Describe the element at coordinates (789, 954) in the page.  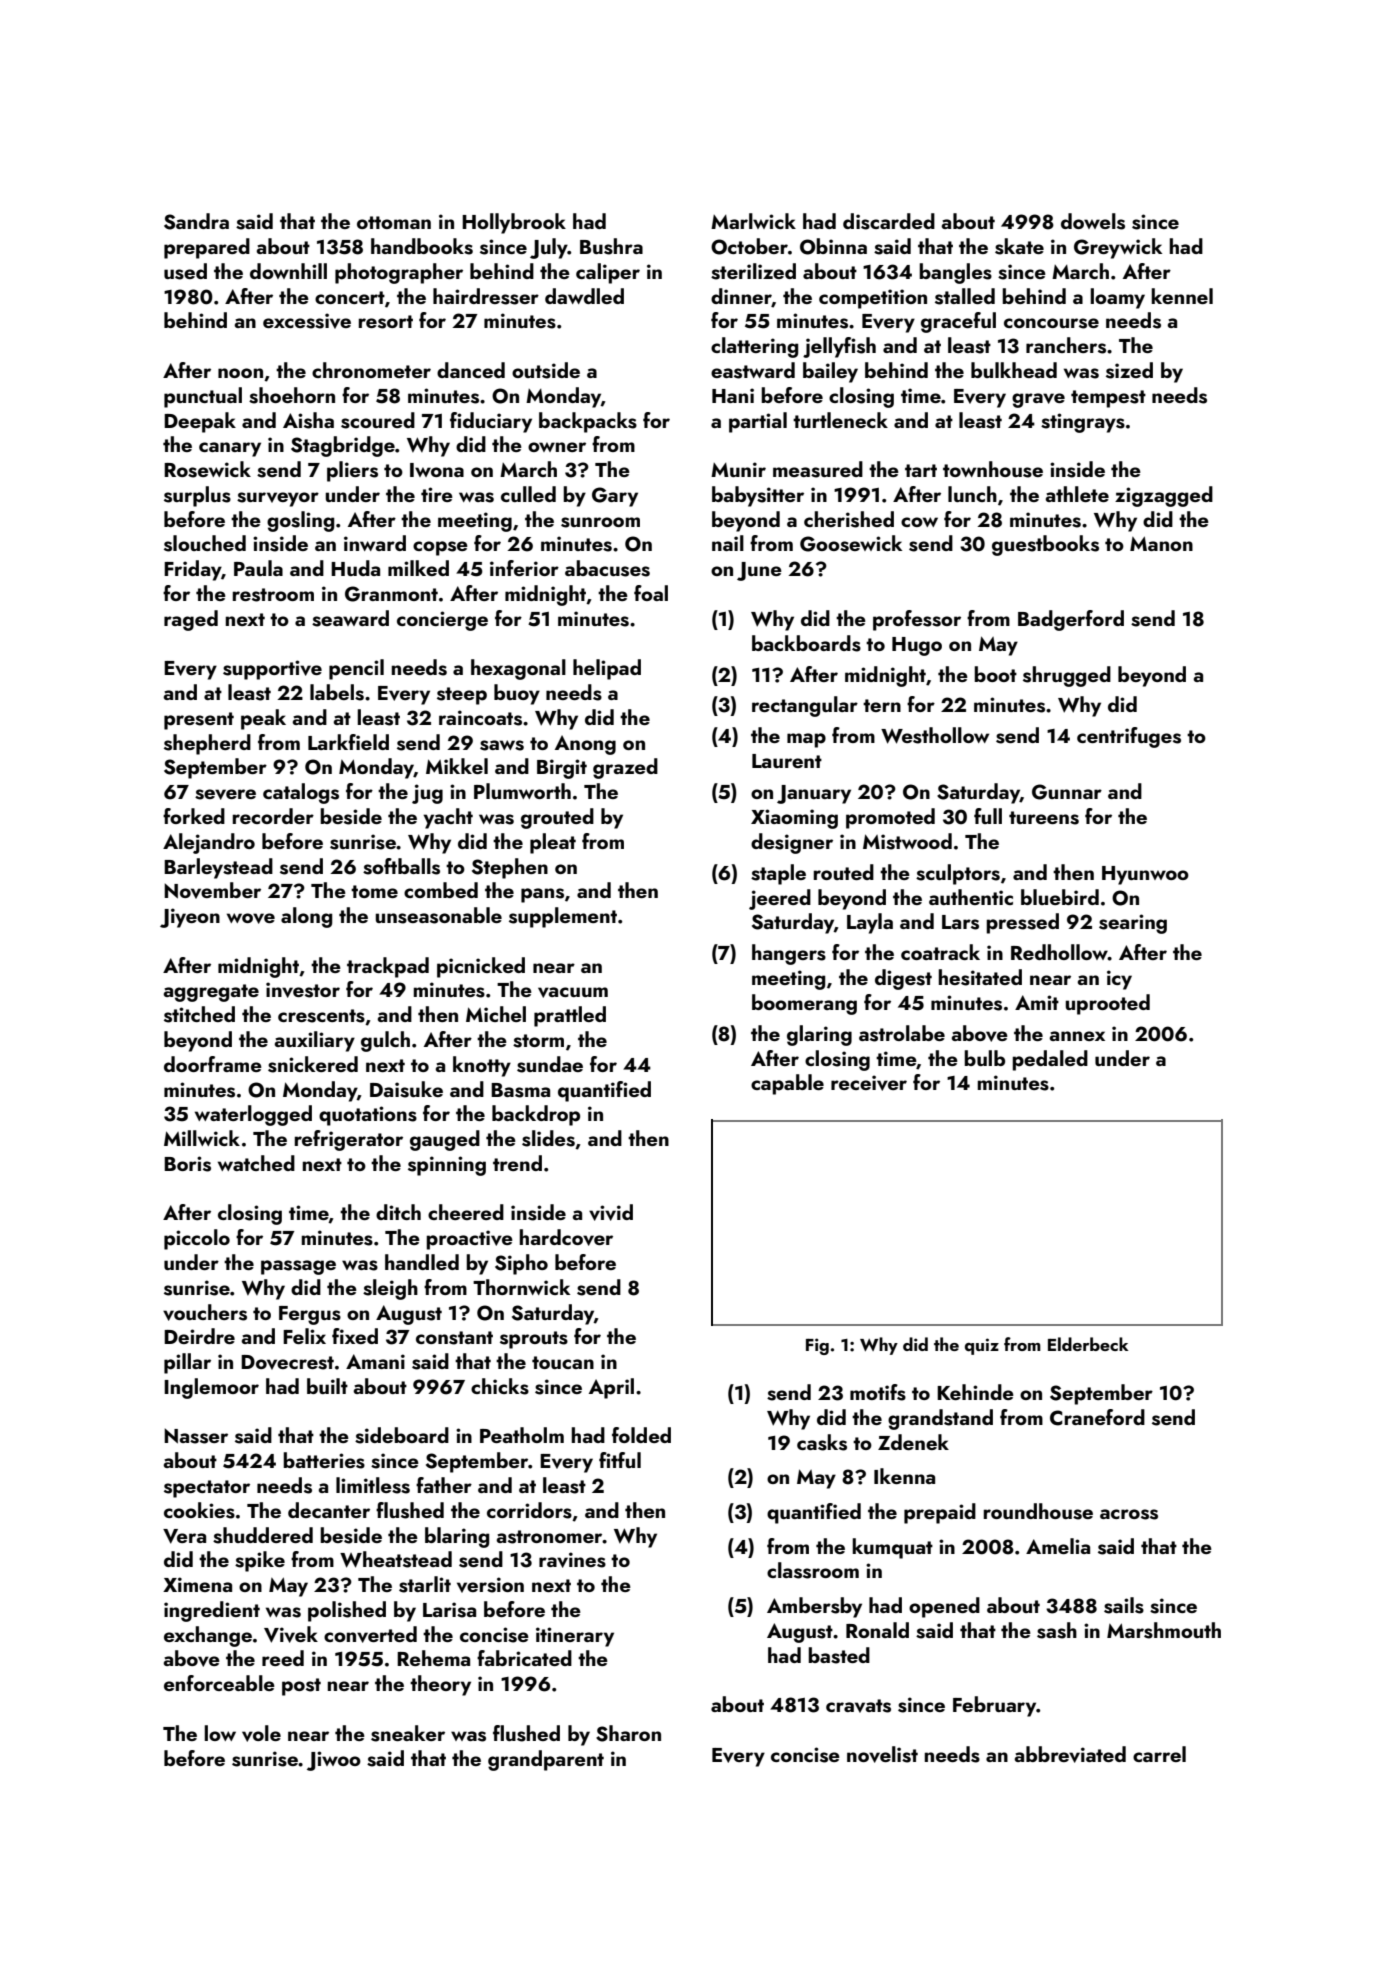
I see `hangers` at that location.
